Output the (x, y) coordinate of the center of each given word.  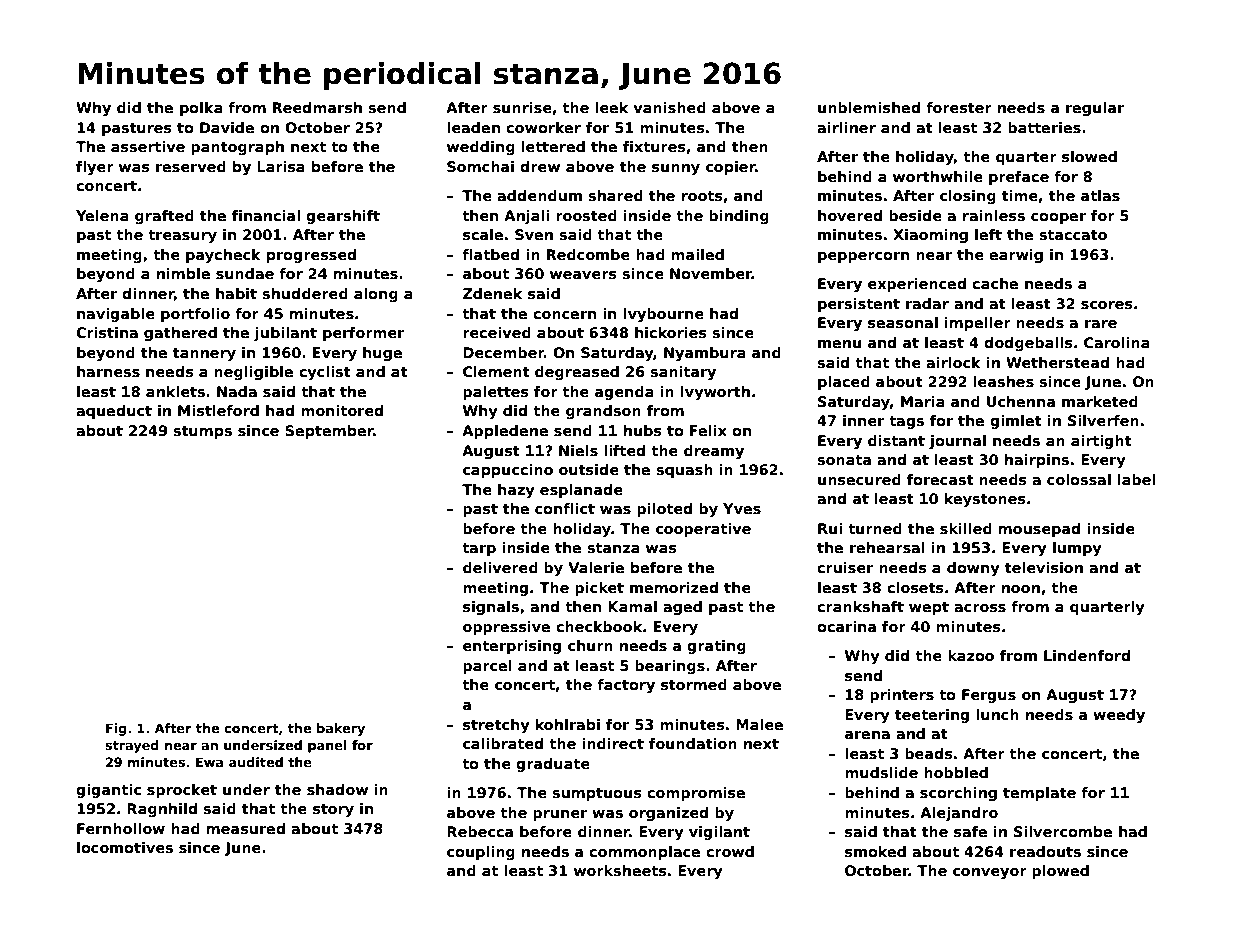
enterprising (512, 647)
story (333, 810)
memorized (674, 587)
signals (491, 608)
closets (915, 587)
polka (201, 109)
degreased (577, 373)
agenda (624, 393)
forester (959, 107)
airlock (953, 362)
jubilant (285, 334)
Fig (116, 729)
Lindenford (1087, 655)
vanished (669, 107)
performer (363, 334)
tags (906, 422)
